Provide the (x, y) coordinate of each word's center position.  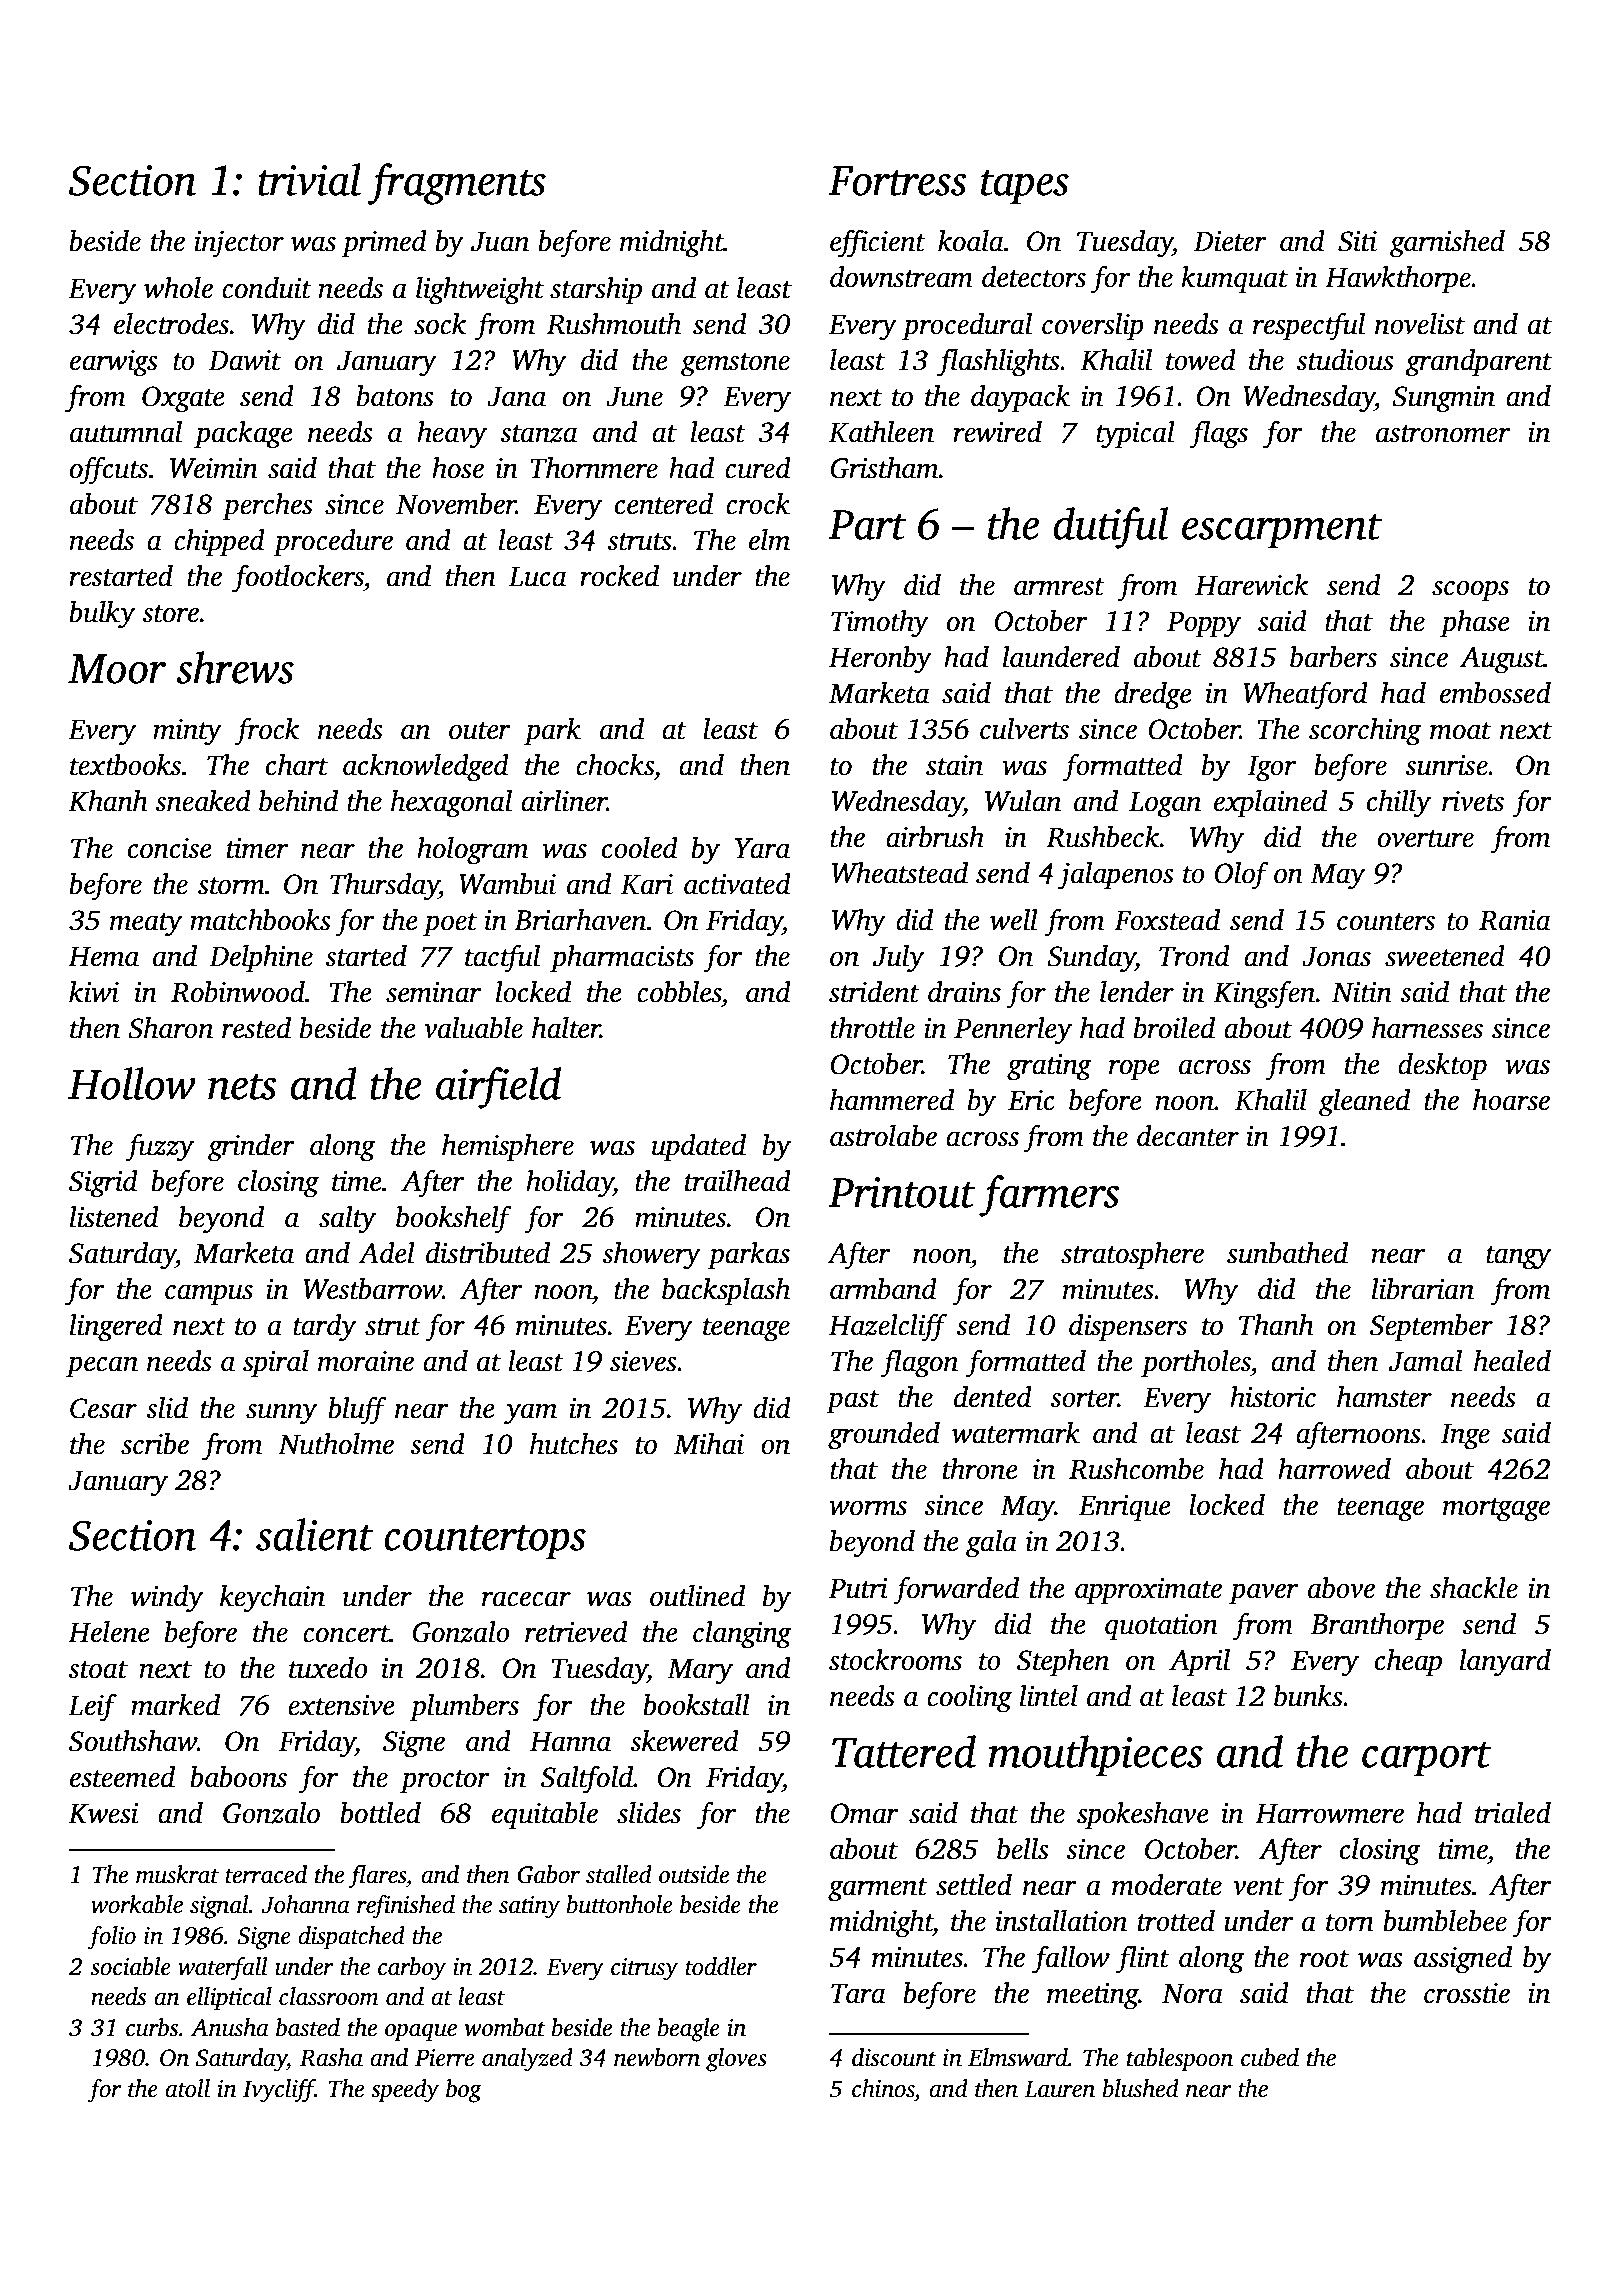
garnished (1447, 244)
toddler (721, 1966)
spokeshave (1143, 1816)
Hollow (132, 1083)
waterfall (223, 1969)
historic (1273, 1397)
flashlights (998, 362)
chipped (219, 543)
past (852, 1402)
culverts (1024, 729)
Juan (500, 242)
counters (1386, 922)
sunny (281, 1414)
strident (874, 992)
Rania (1515, 920)
